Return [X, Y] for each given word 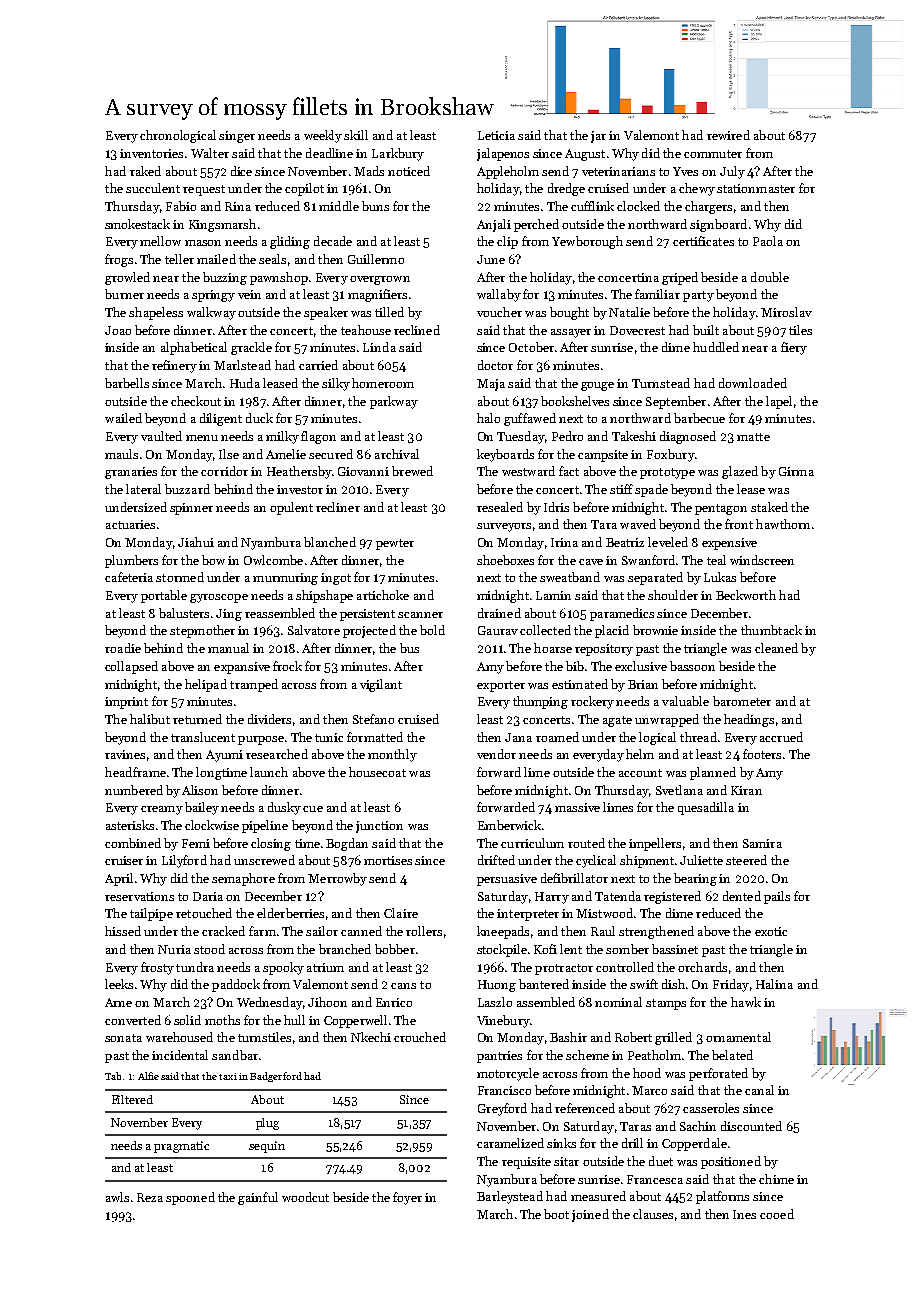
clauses [653, 1214]
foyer [407, 1198]
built [706, 330]
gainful [258, 1198]
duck [259, 418]
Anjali [494, 225]
